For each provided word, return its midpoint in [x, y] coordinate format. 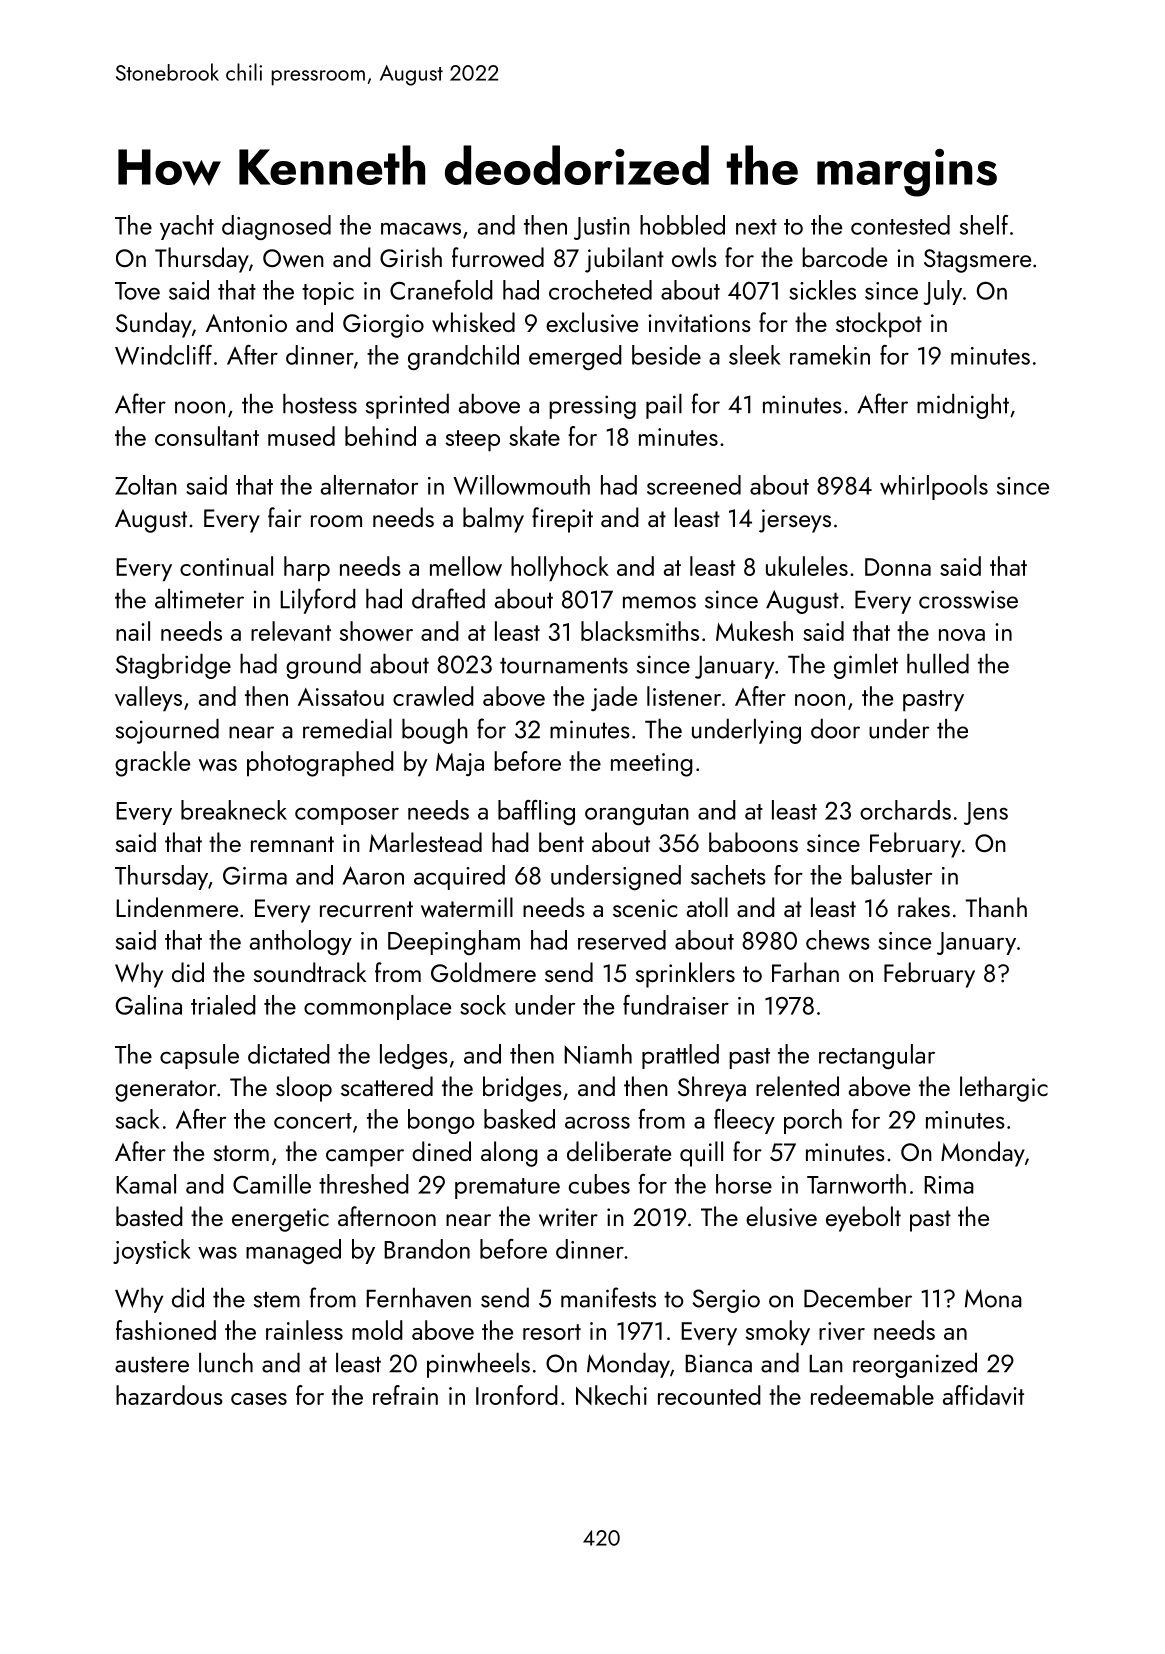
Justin [602, 228]
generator [165, 1091]
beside [666, 355]
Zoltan [146, 485]
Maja [460, 764]
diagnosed [276, 227]
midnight [963, 406]
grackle [152, 764]
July [942, 292]
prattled [680, 1056]
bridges [522, 1089]
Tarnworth [856, 1184]
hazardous [169, 1395]
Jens [986, 813]
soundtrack [310, 972]
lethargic [1004, 1089]
